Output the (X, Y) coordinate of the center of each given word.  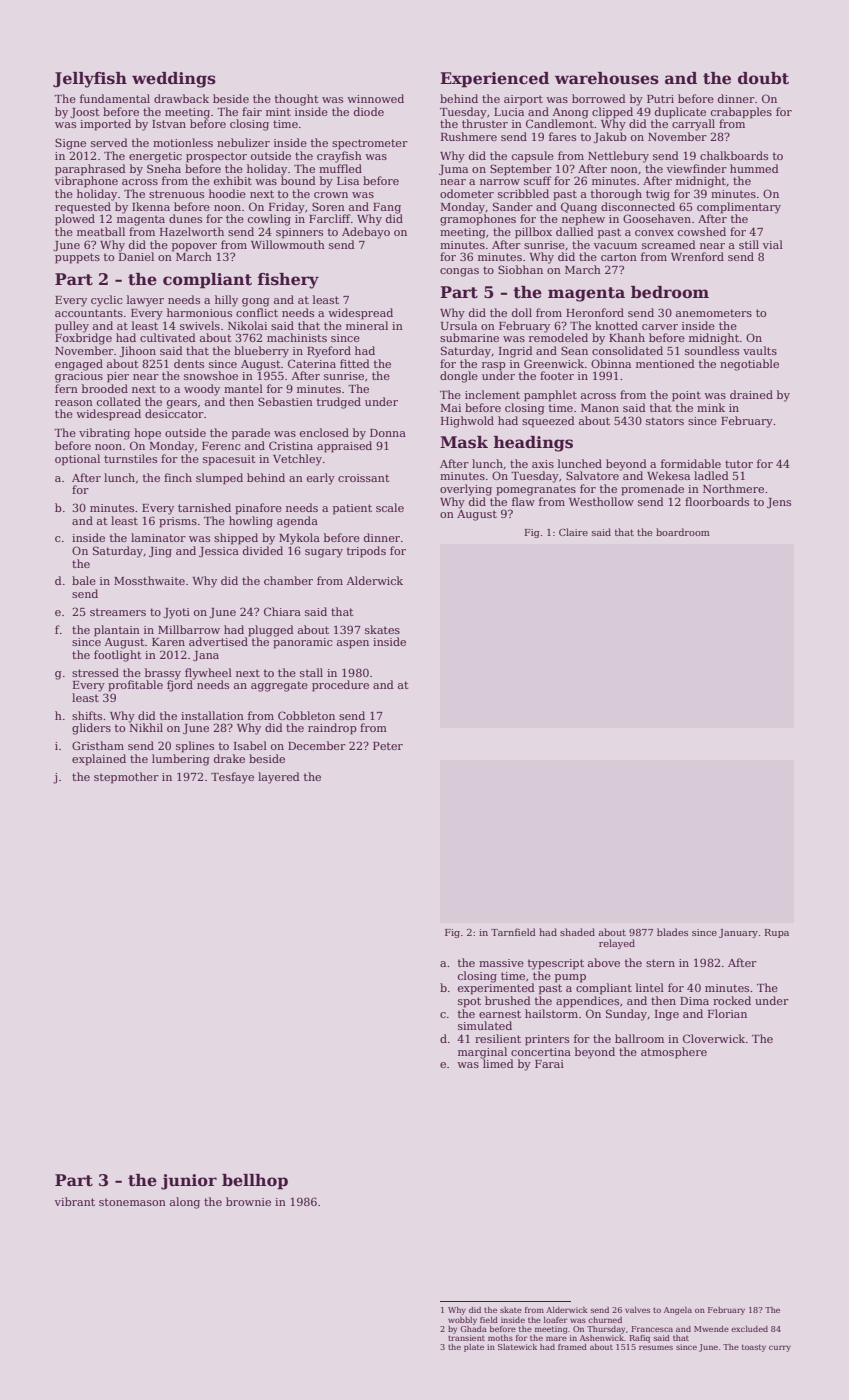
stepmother (126, 778)
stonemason (132, 1202)
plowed (75, 220)
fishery (288, 281)
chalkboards (734, 155)
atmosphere (674, 1053)
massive (501, 963)
